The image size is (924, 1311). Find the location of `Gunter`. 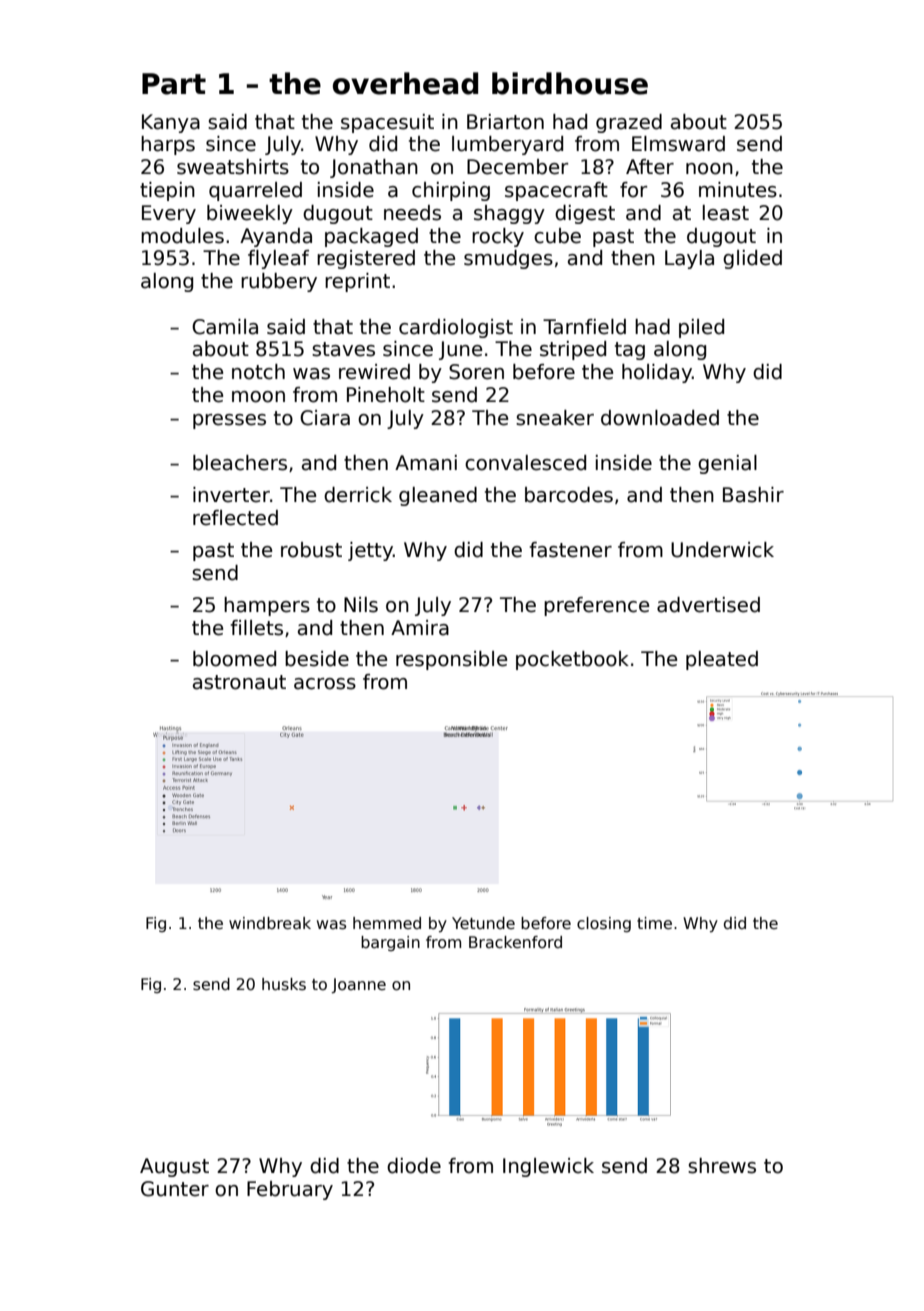

Gunter is located at coordinates (175, 1189).
